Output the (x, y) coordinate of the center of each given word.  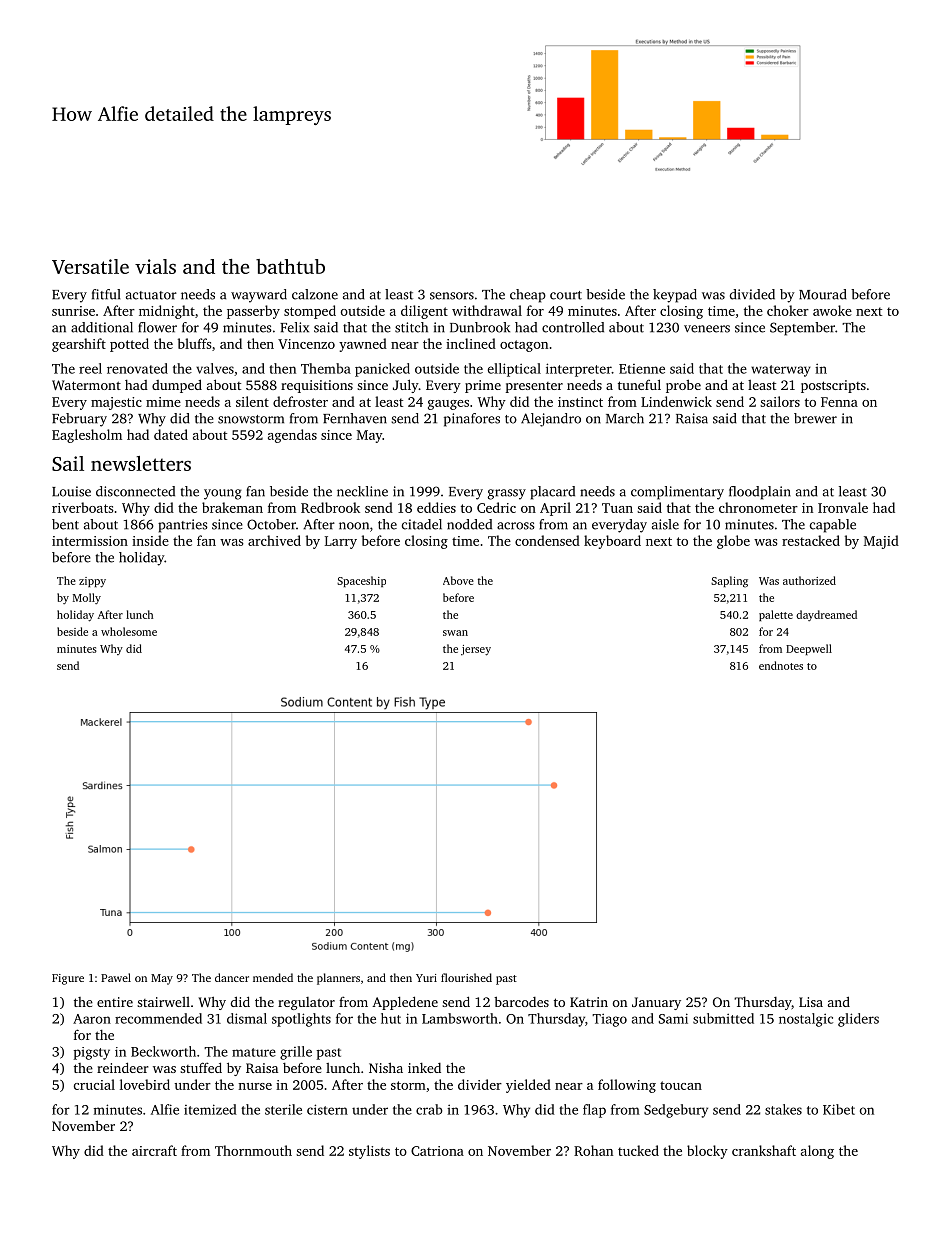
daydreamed (826, 615)
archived (274, 540)
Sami (673, 1018)
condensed (547, 540)
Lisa (811, 1002)
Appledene (405, 1003)
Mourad (823, 294)
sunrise (73, 311)
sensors (452, 296)
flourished (466, 977)
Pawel (116, 977)
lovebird (145, 1084)
